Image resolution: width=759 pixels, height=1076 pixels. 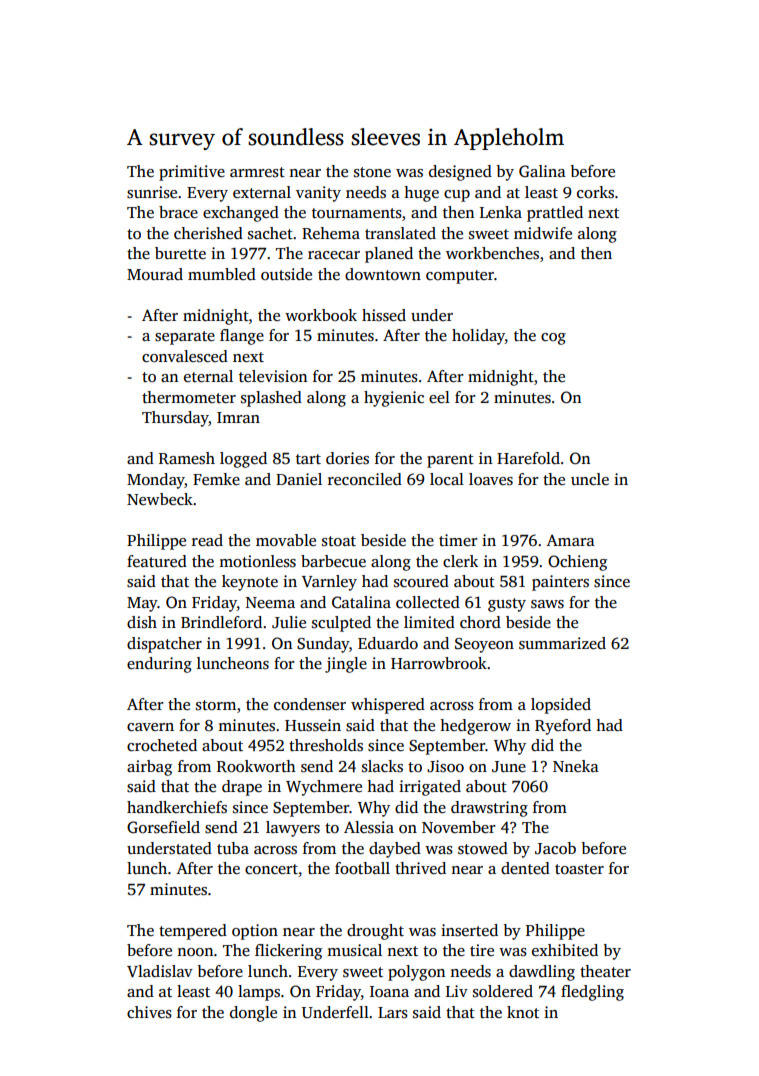 What do you see at coordinates (561, 706) in the screenshot?
I see `lopsided` at bounding box center [561, 706].
